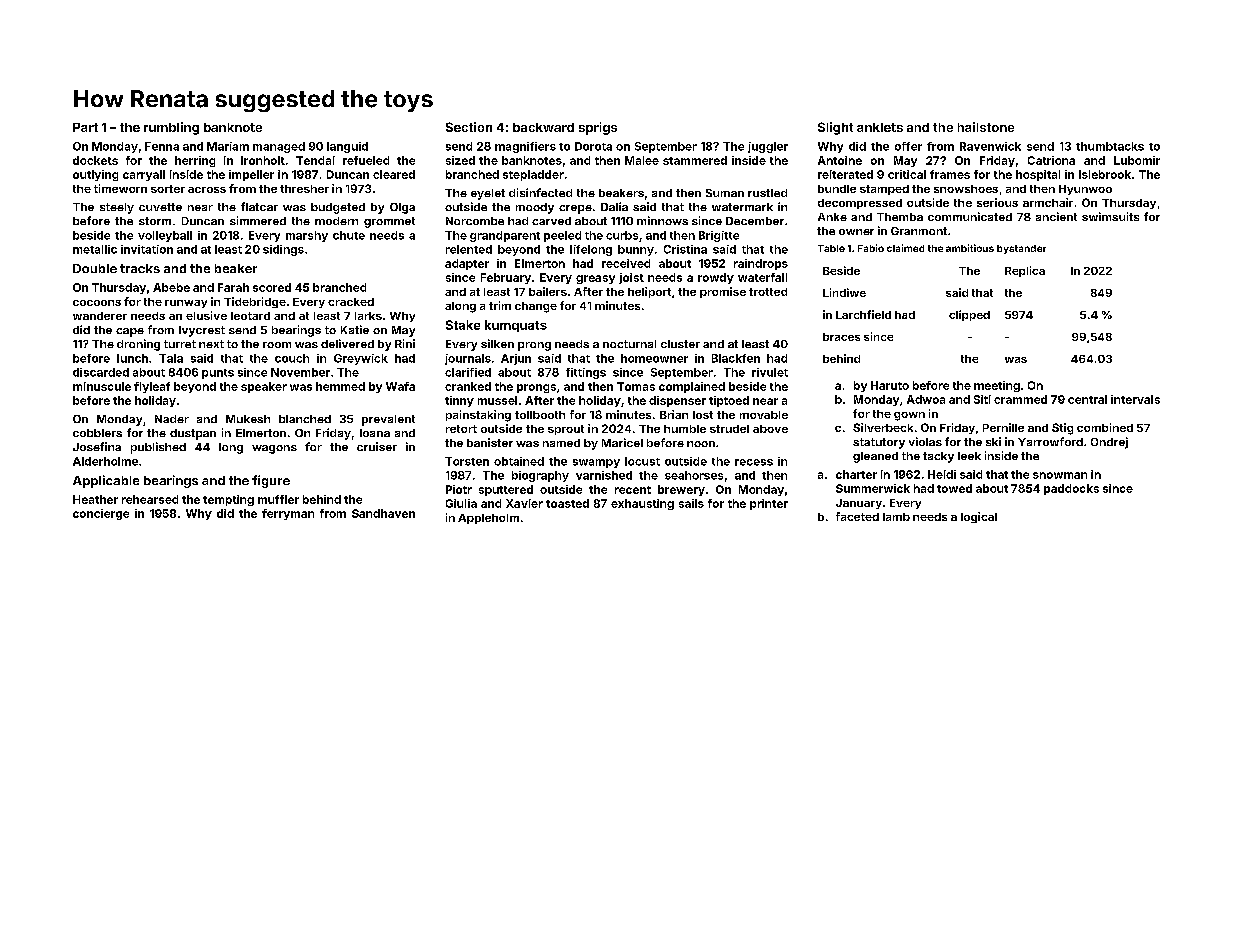  What do you see at coordinates (674, 414) in the image?
I see `Brian` at bounding box center [674, 414].
